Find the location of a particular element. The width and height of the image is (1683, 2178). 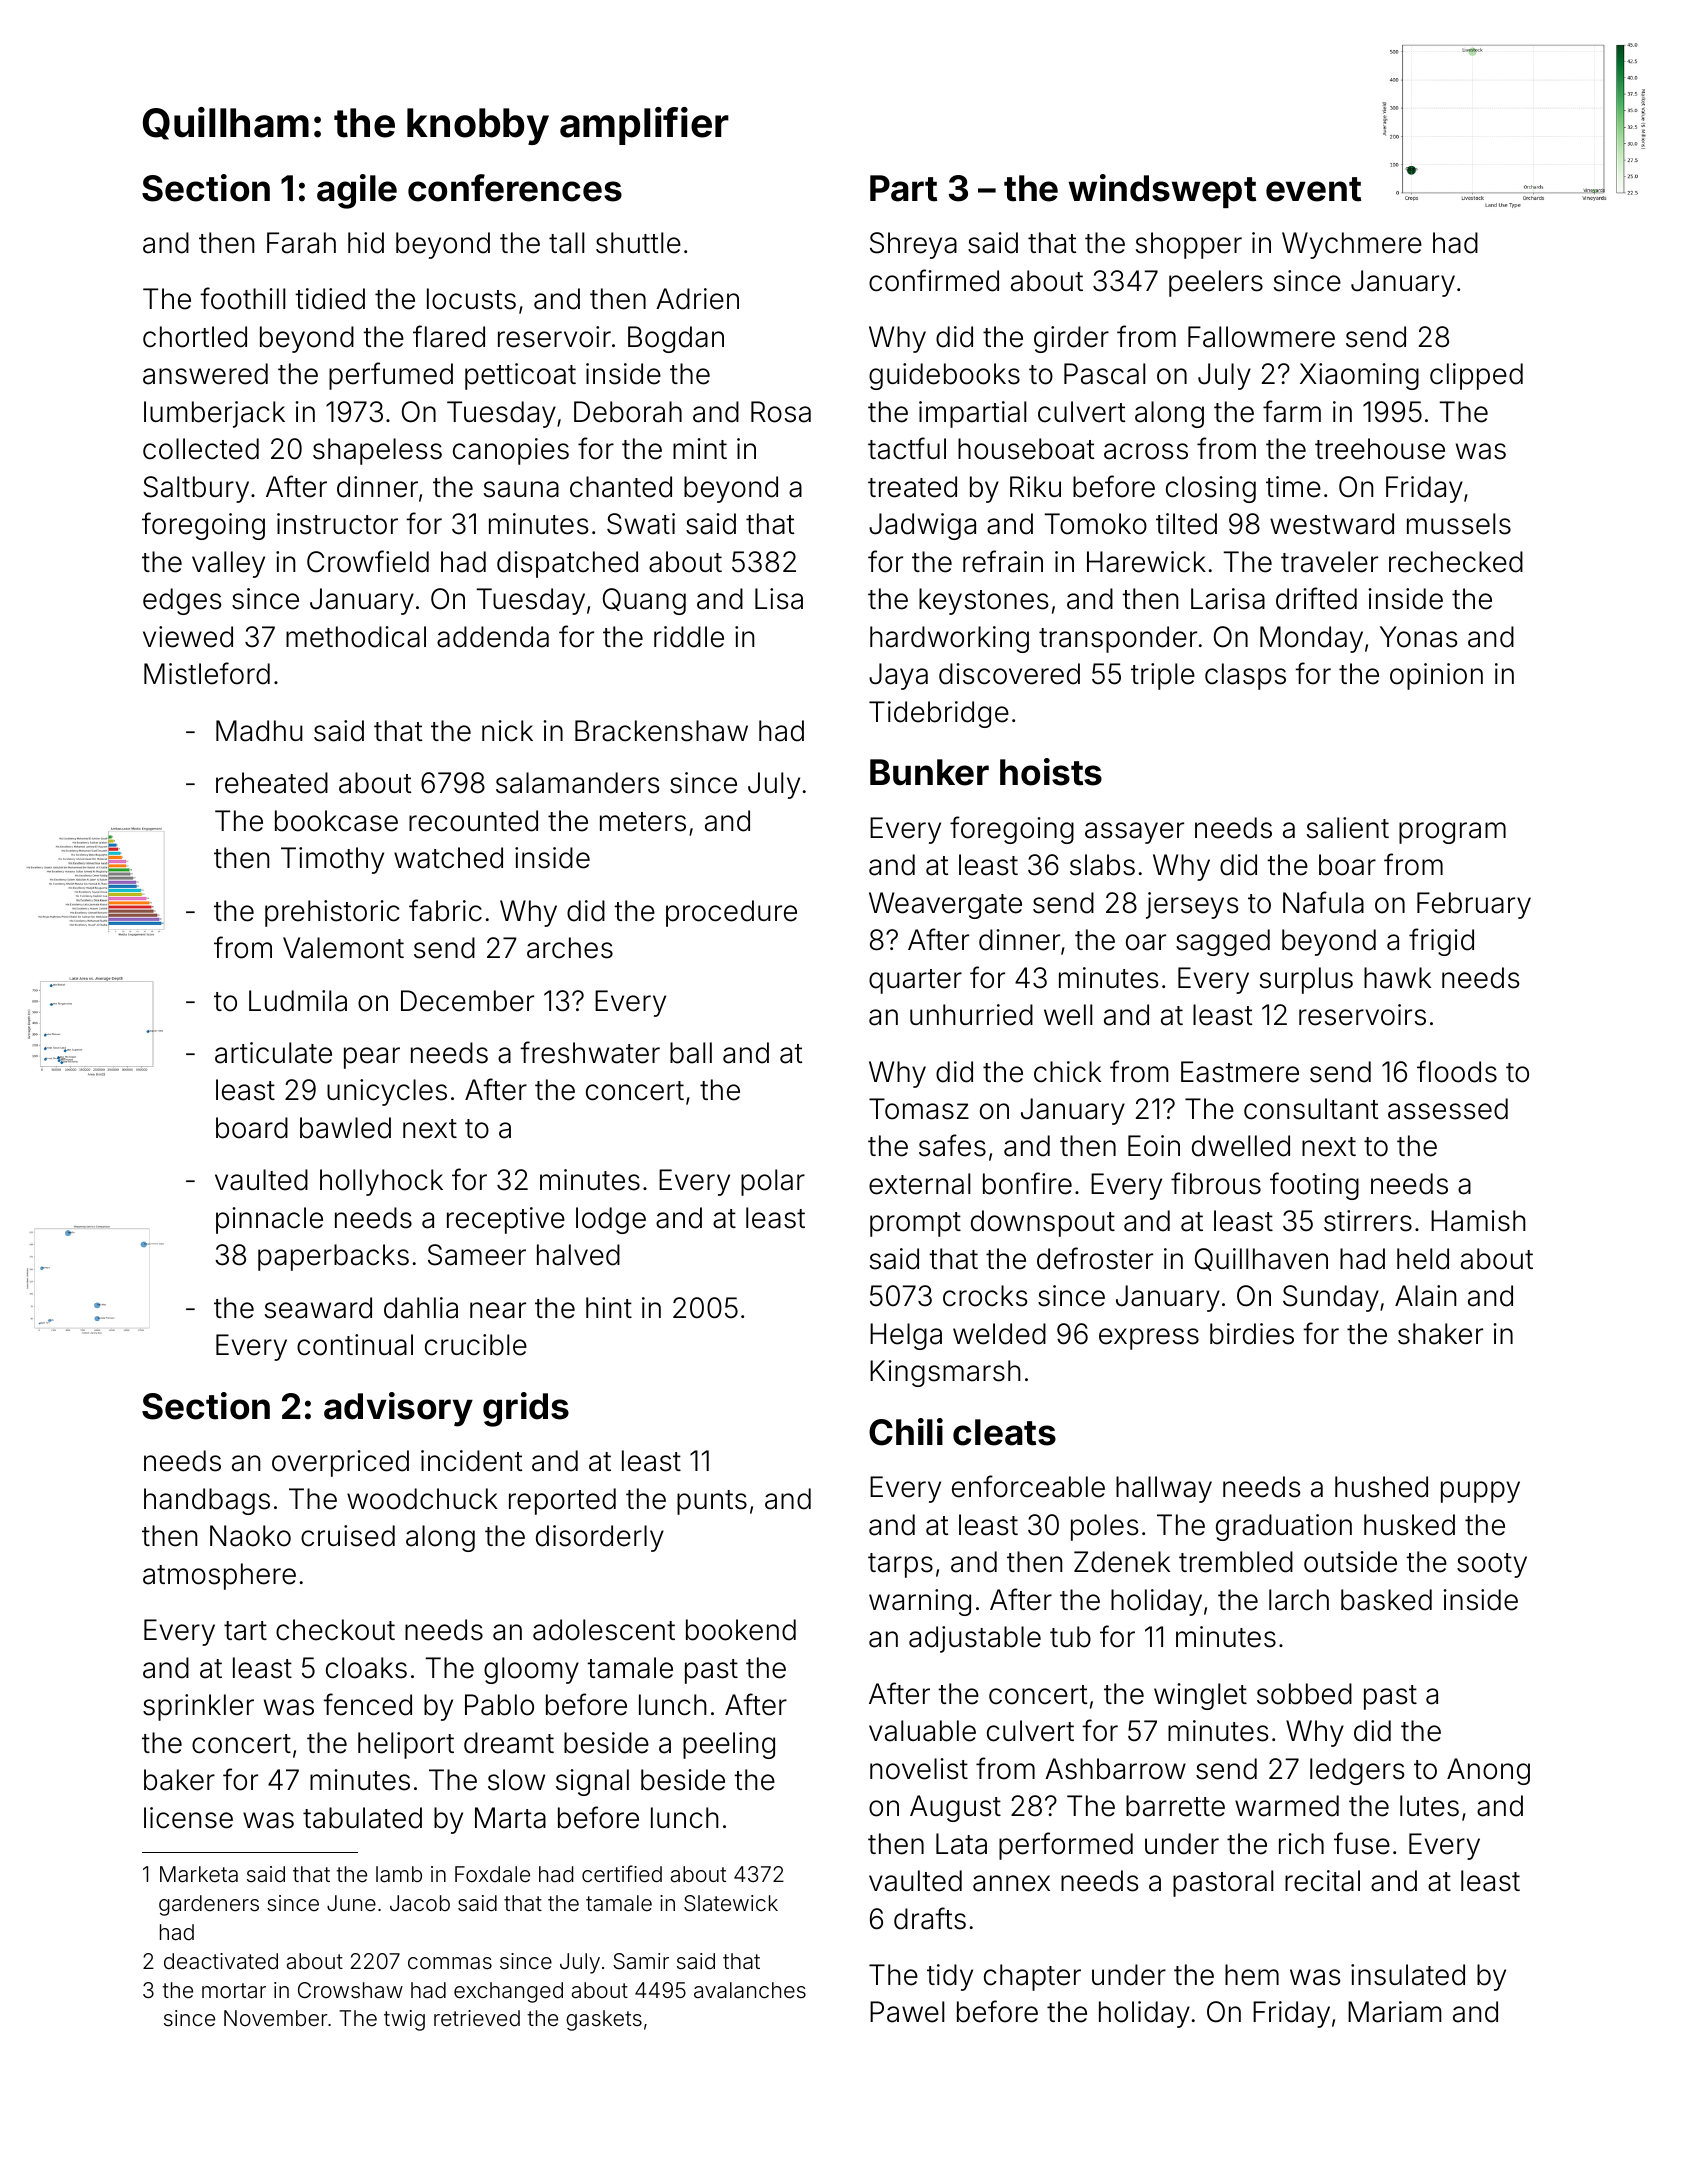

hint is located at coordinates (609, 1307).
